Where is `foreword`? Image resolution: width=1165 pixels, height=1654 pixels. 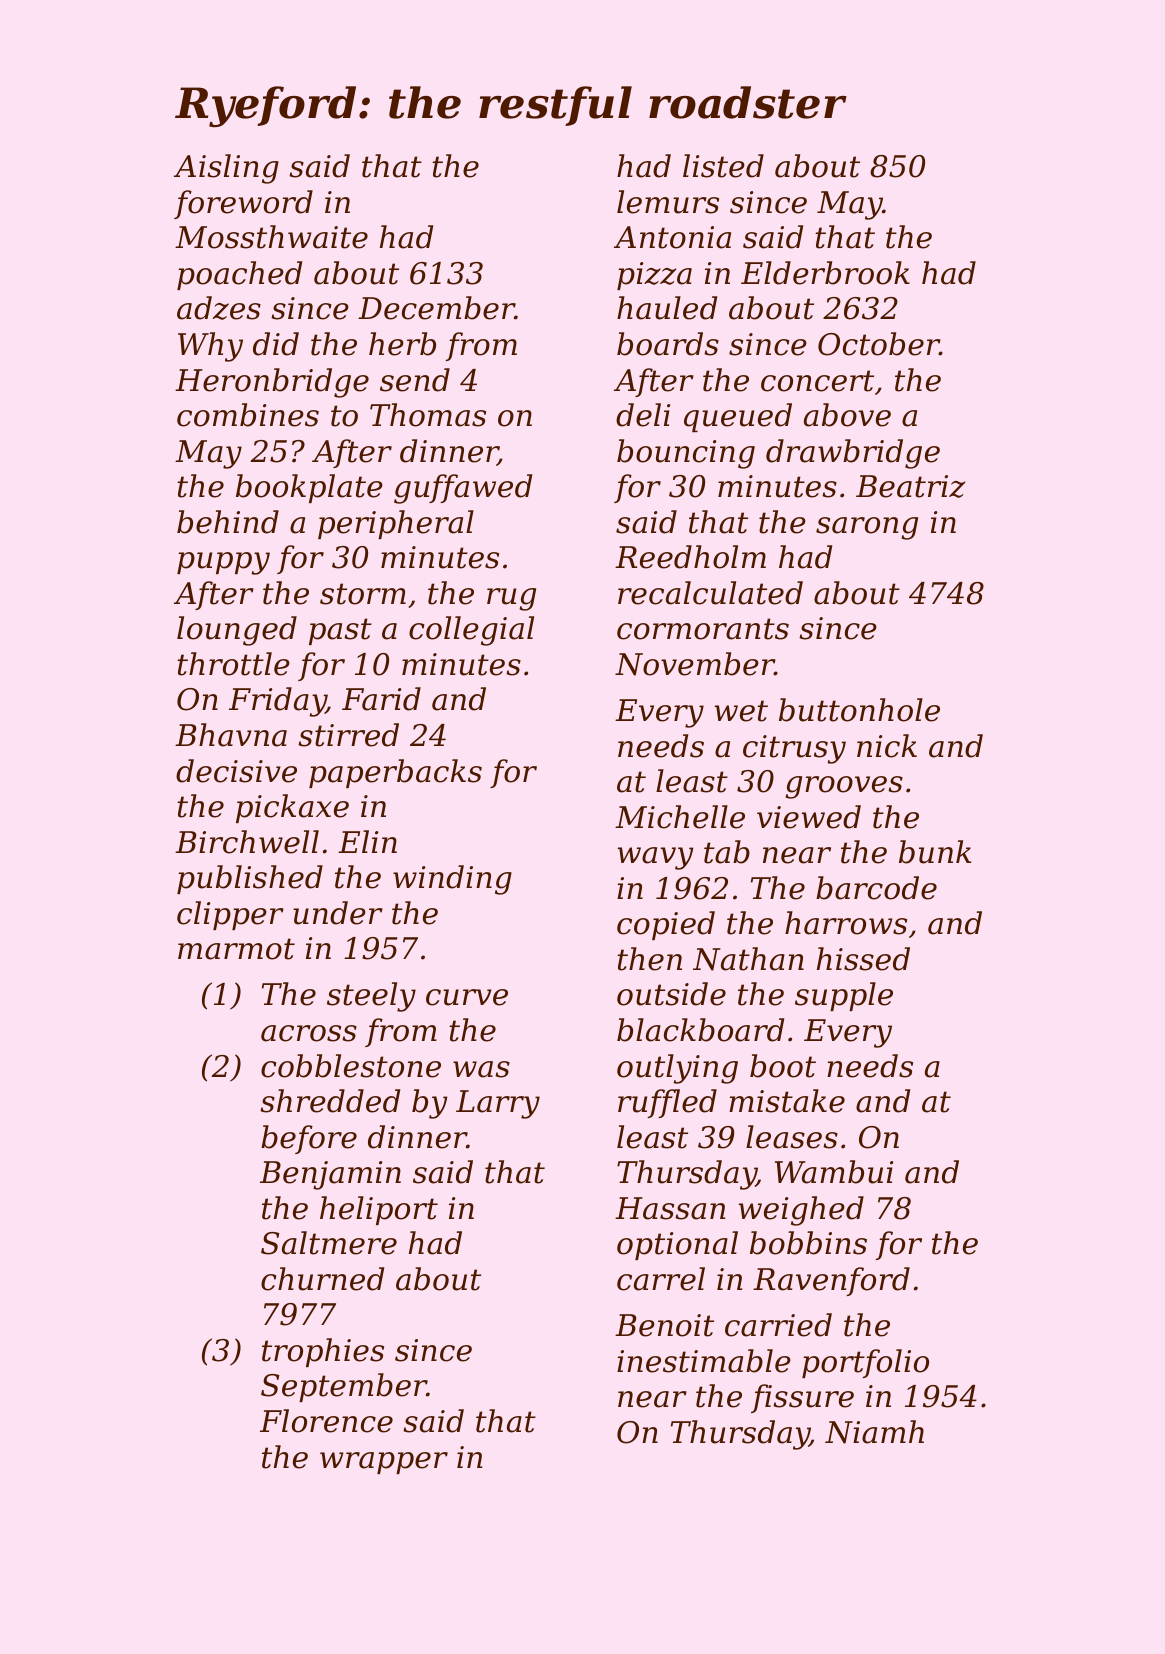 foreword is located at coordinates (243, 204).
